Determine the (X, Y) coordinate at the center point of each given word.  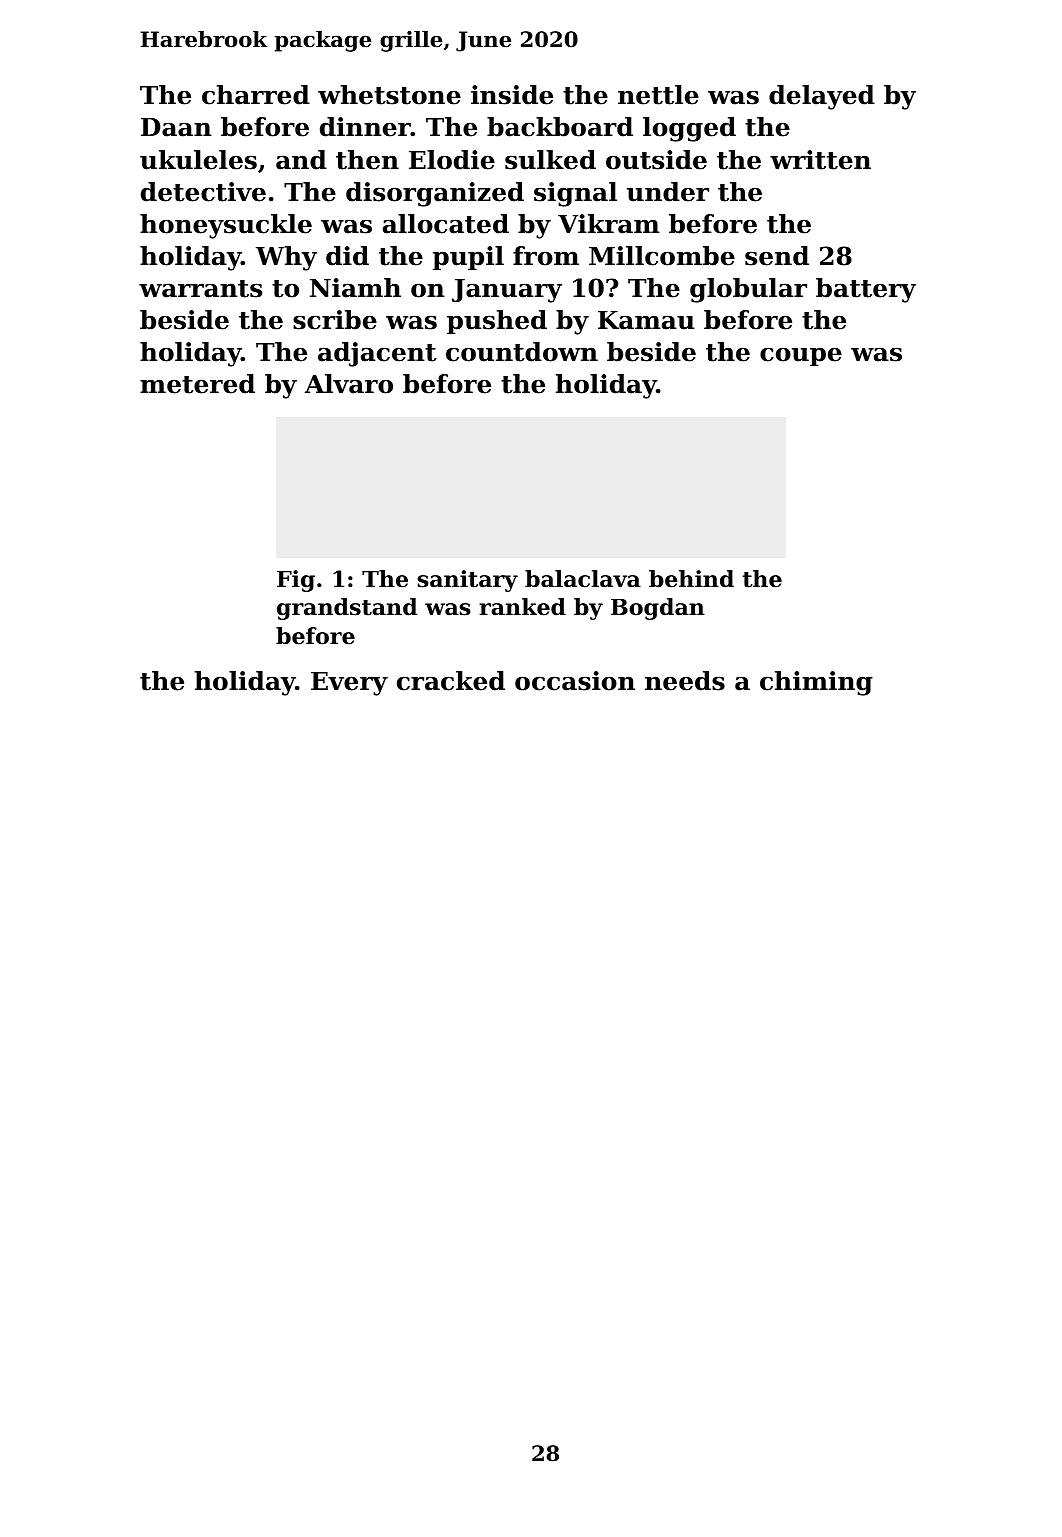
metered (197, 384)
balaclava (583, 579)
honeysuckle (226, 226)
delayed (822, 97)
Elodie (452, 160)
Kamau (646, 320)
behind (691, 579)
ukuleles (198, 160)
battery (866, 290)
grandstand (347, 609)
